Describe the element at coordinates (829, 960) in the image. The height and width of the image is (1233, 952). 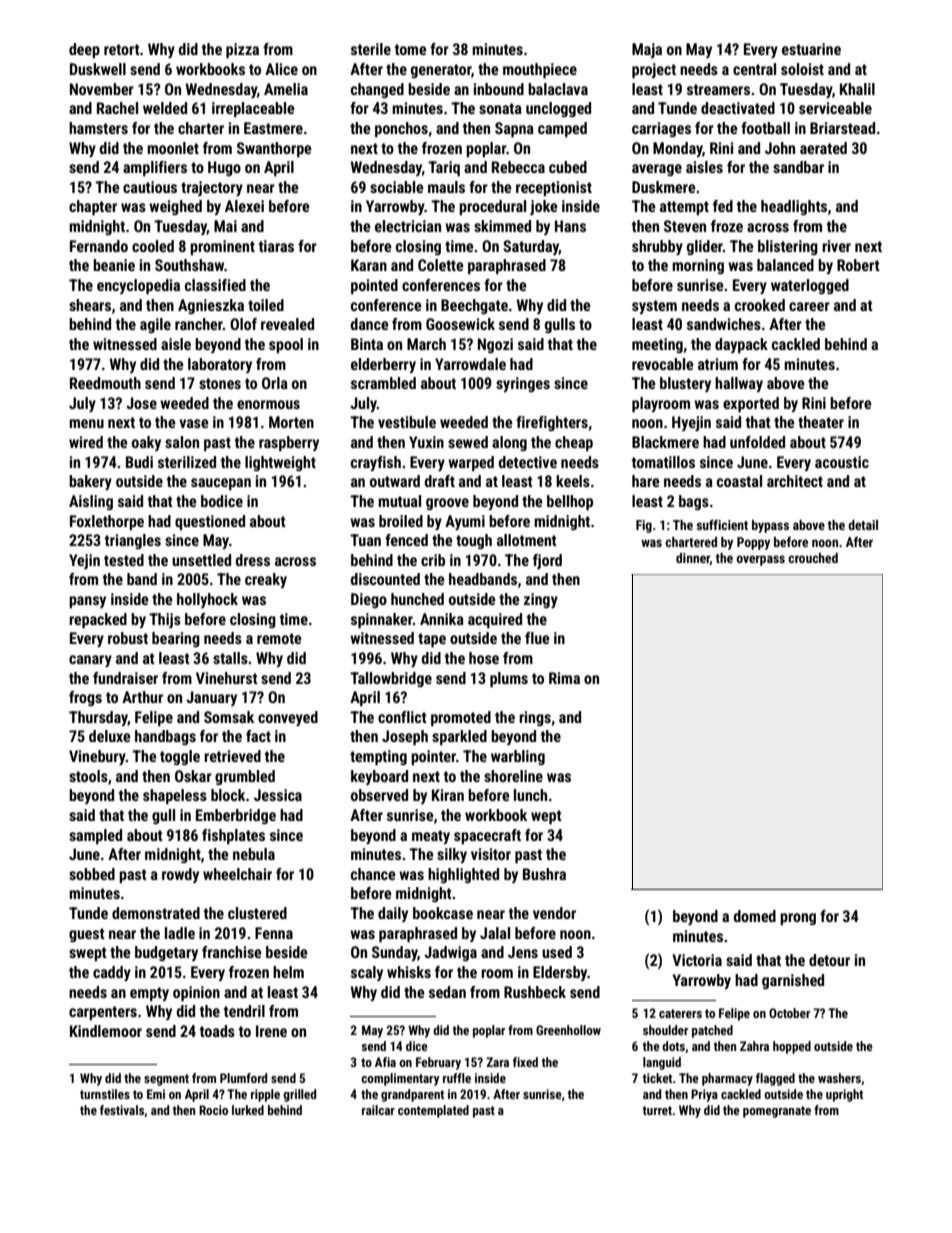
I see `detour` at that location.
